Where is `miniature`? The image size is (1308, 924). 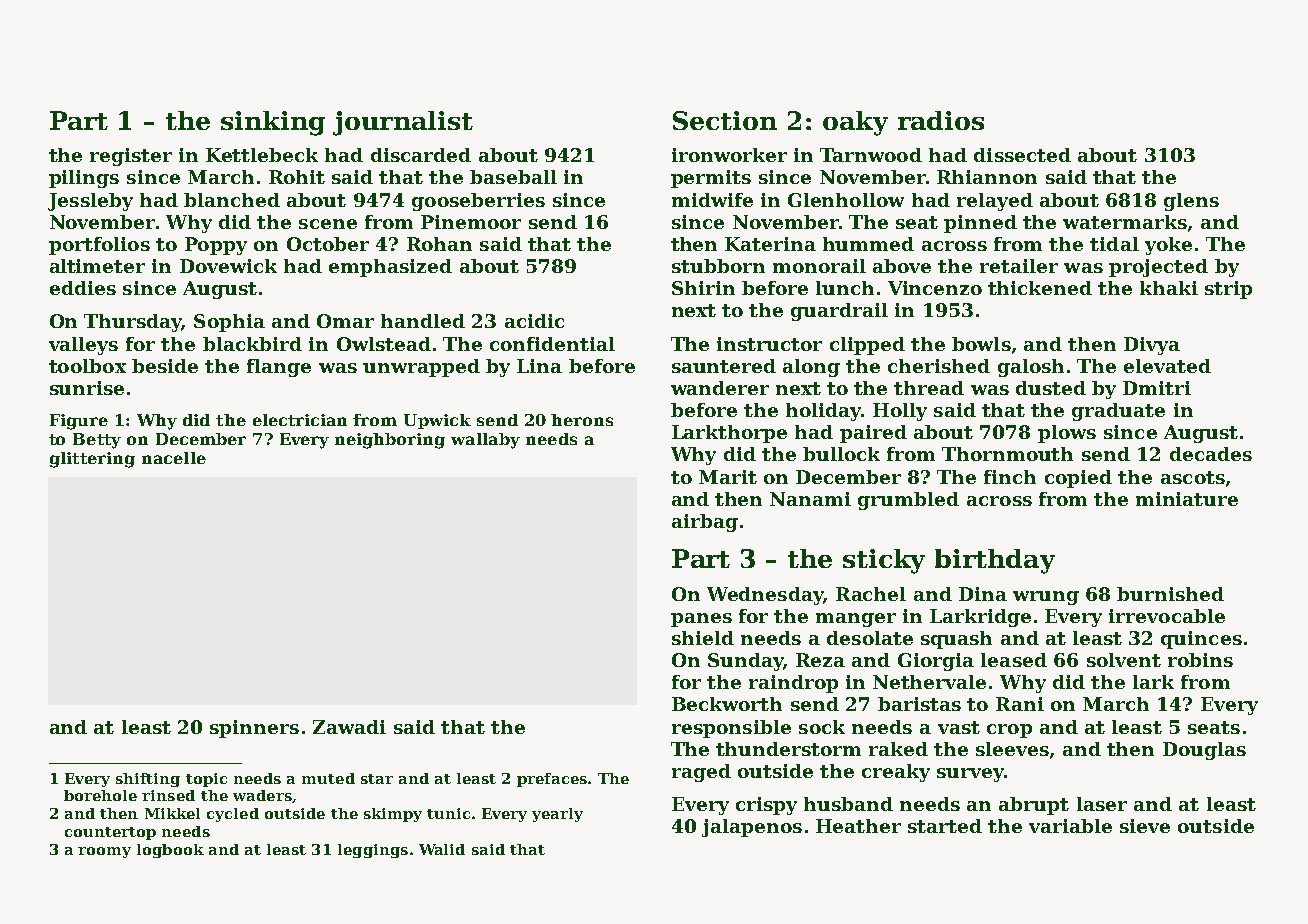
miniature is located at coordinates (1187, 499).
